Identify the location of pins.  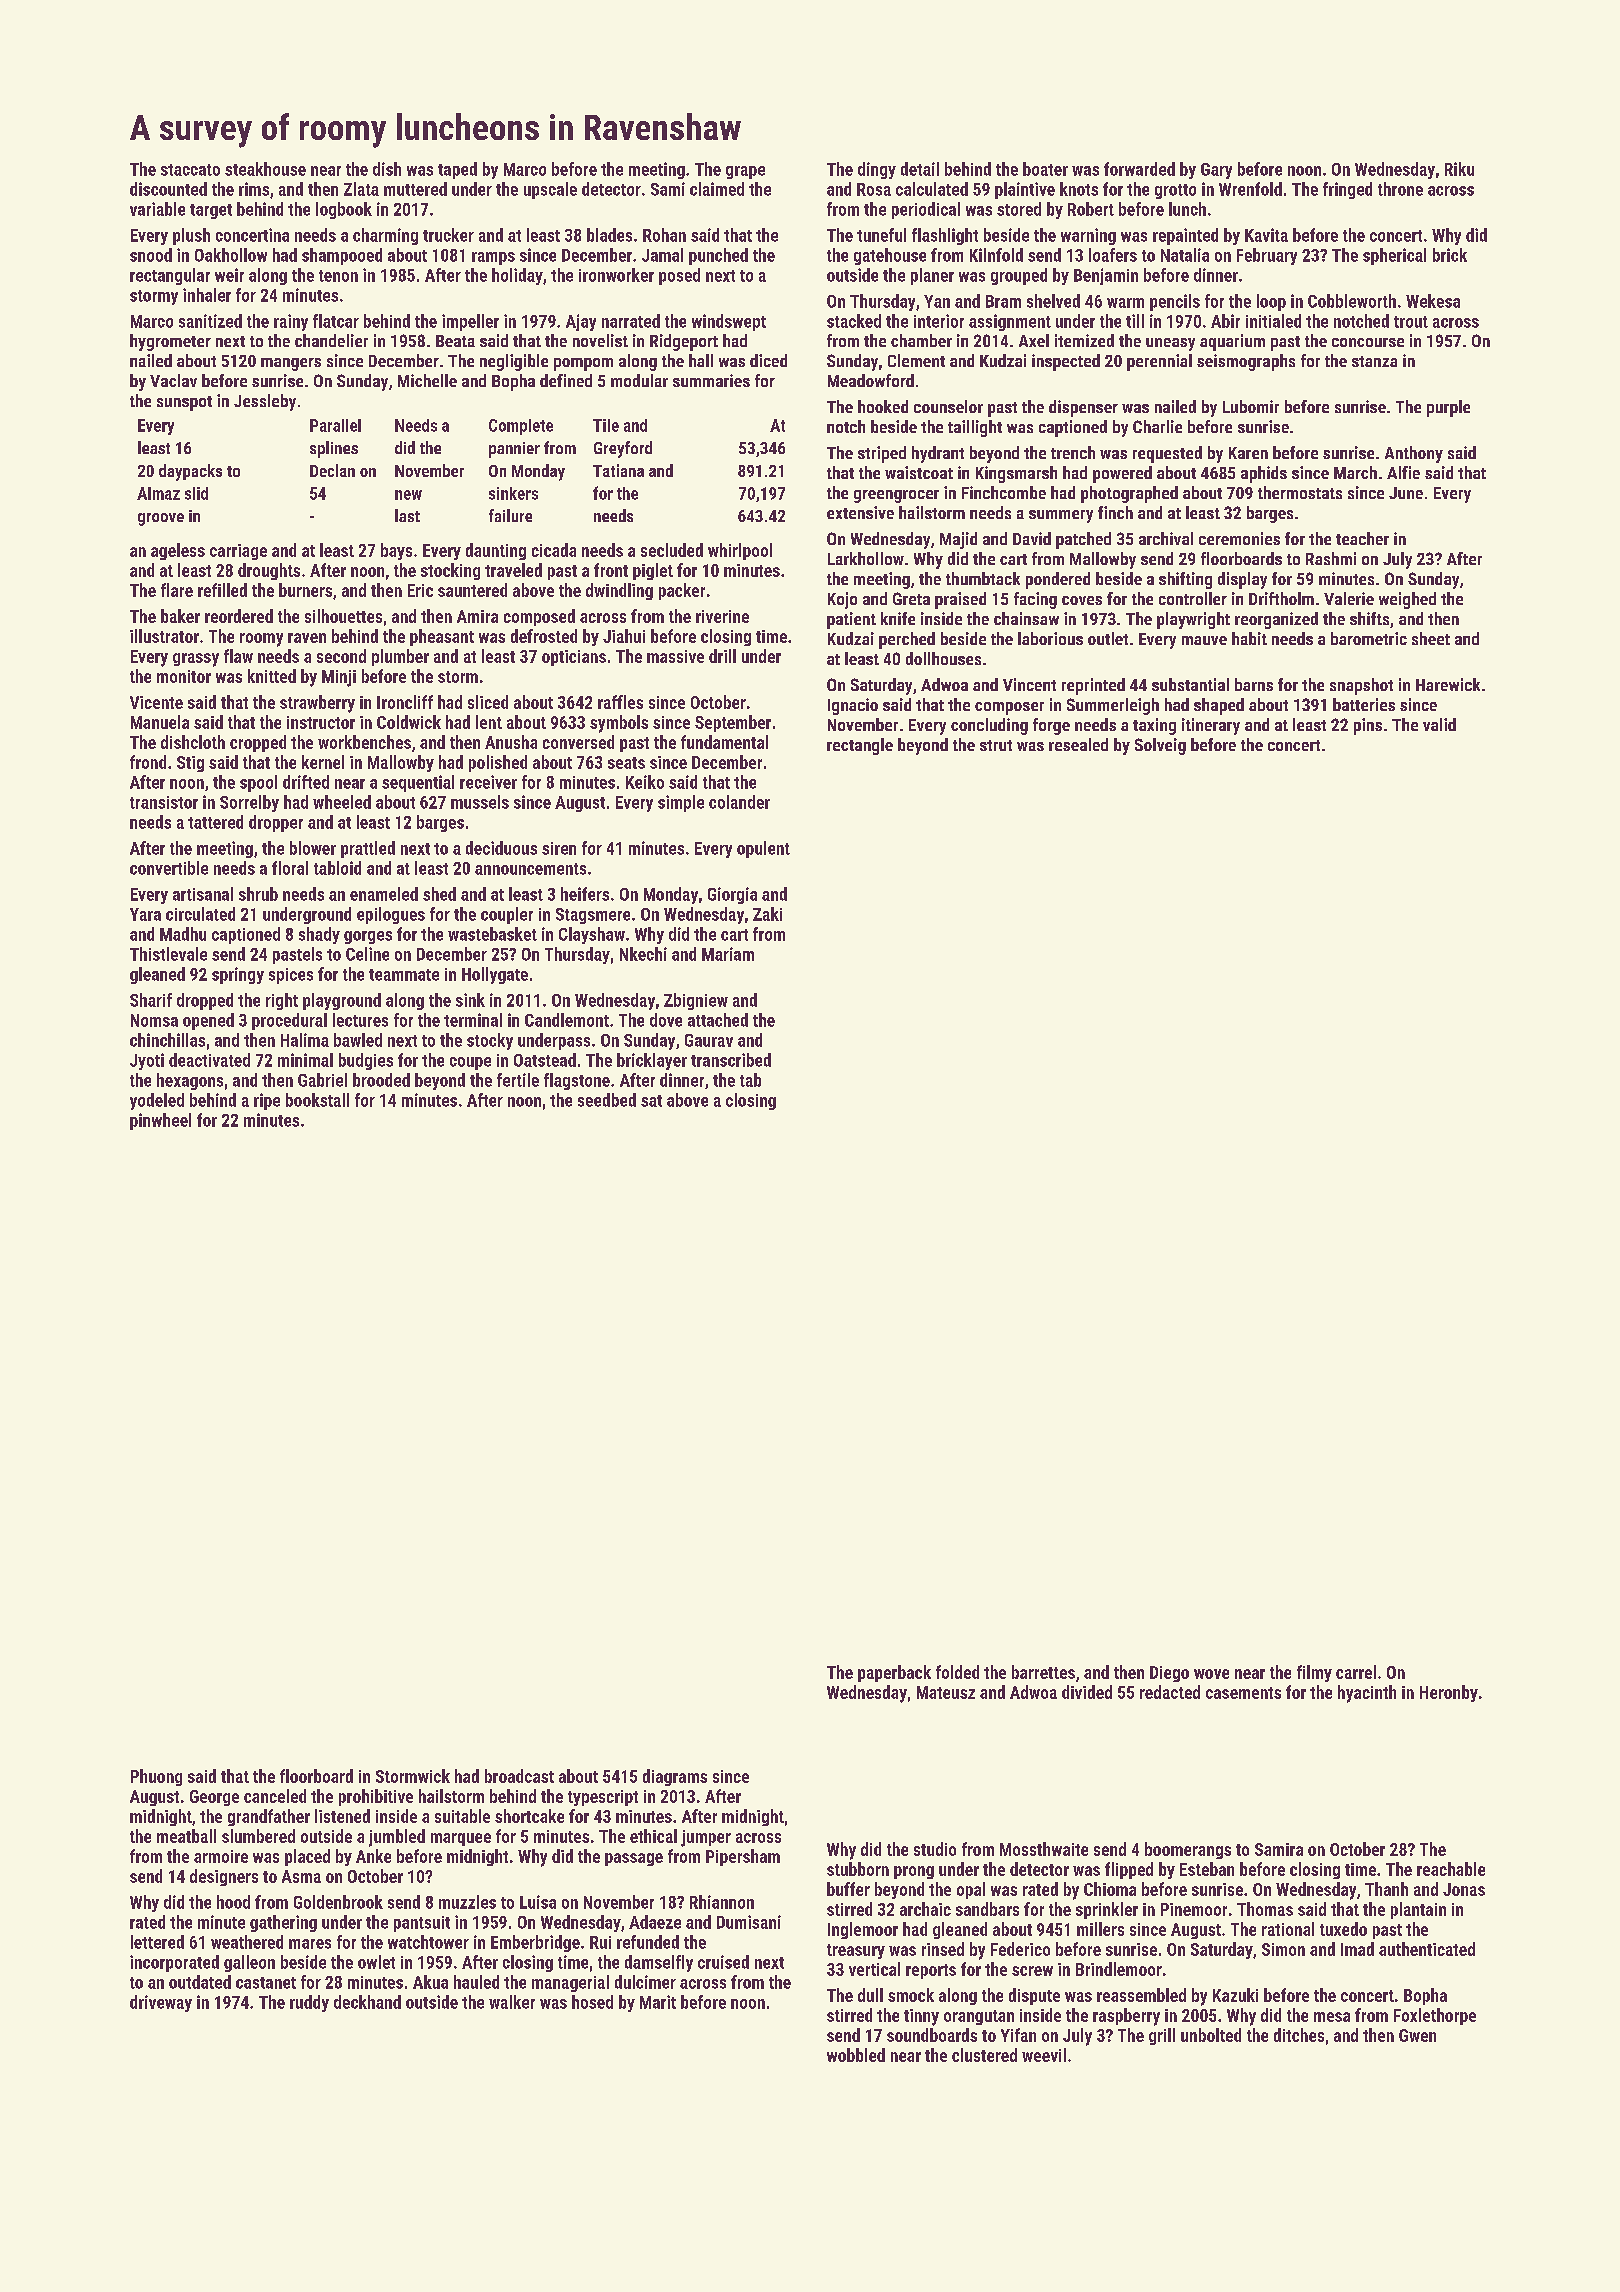
(1368, 726).
